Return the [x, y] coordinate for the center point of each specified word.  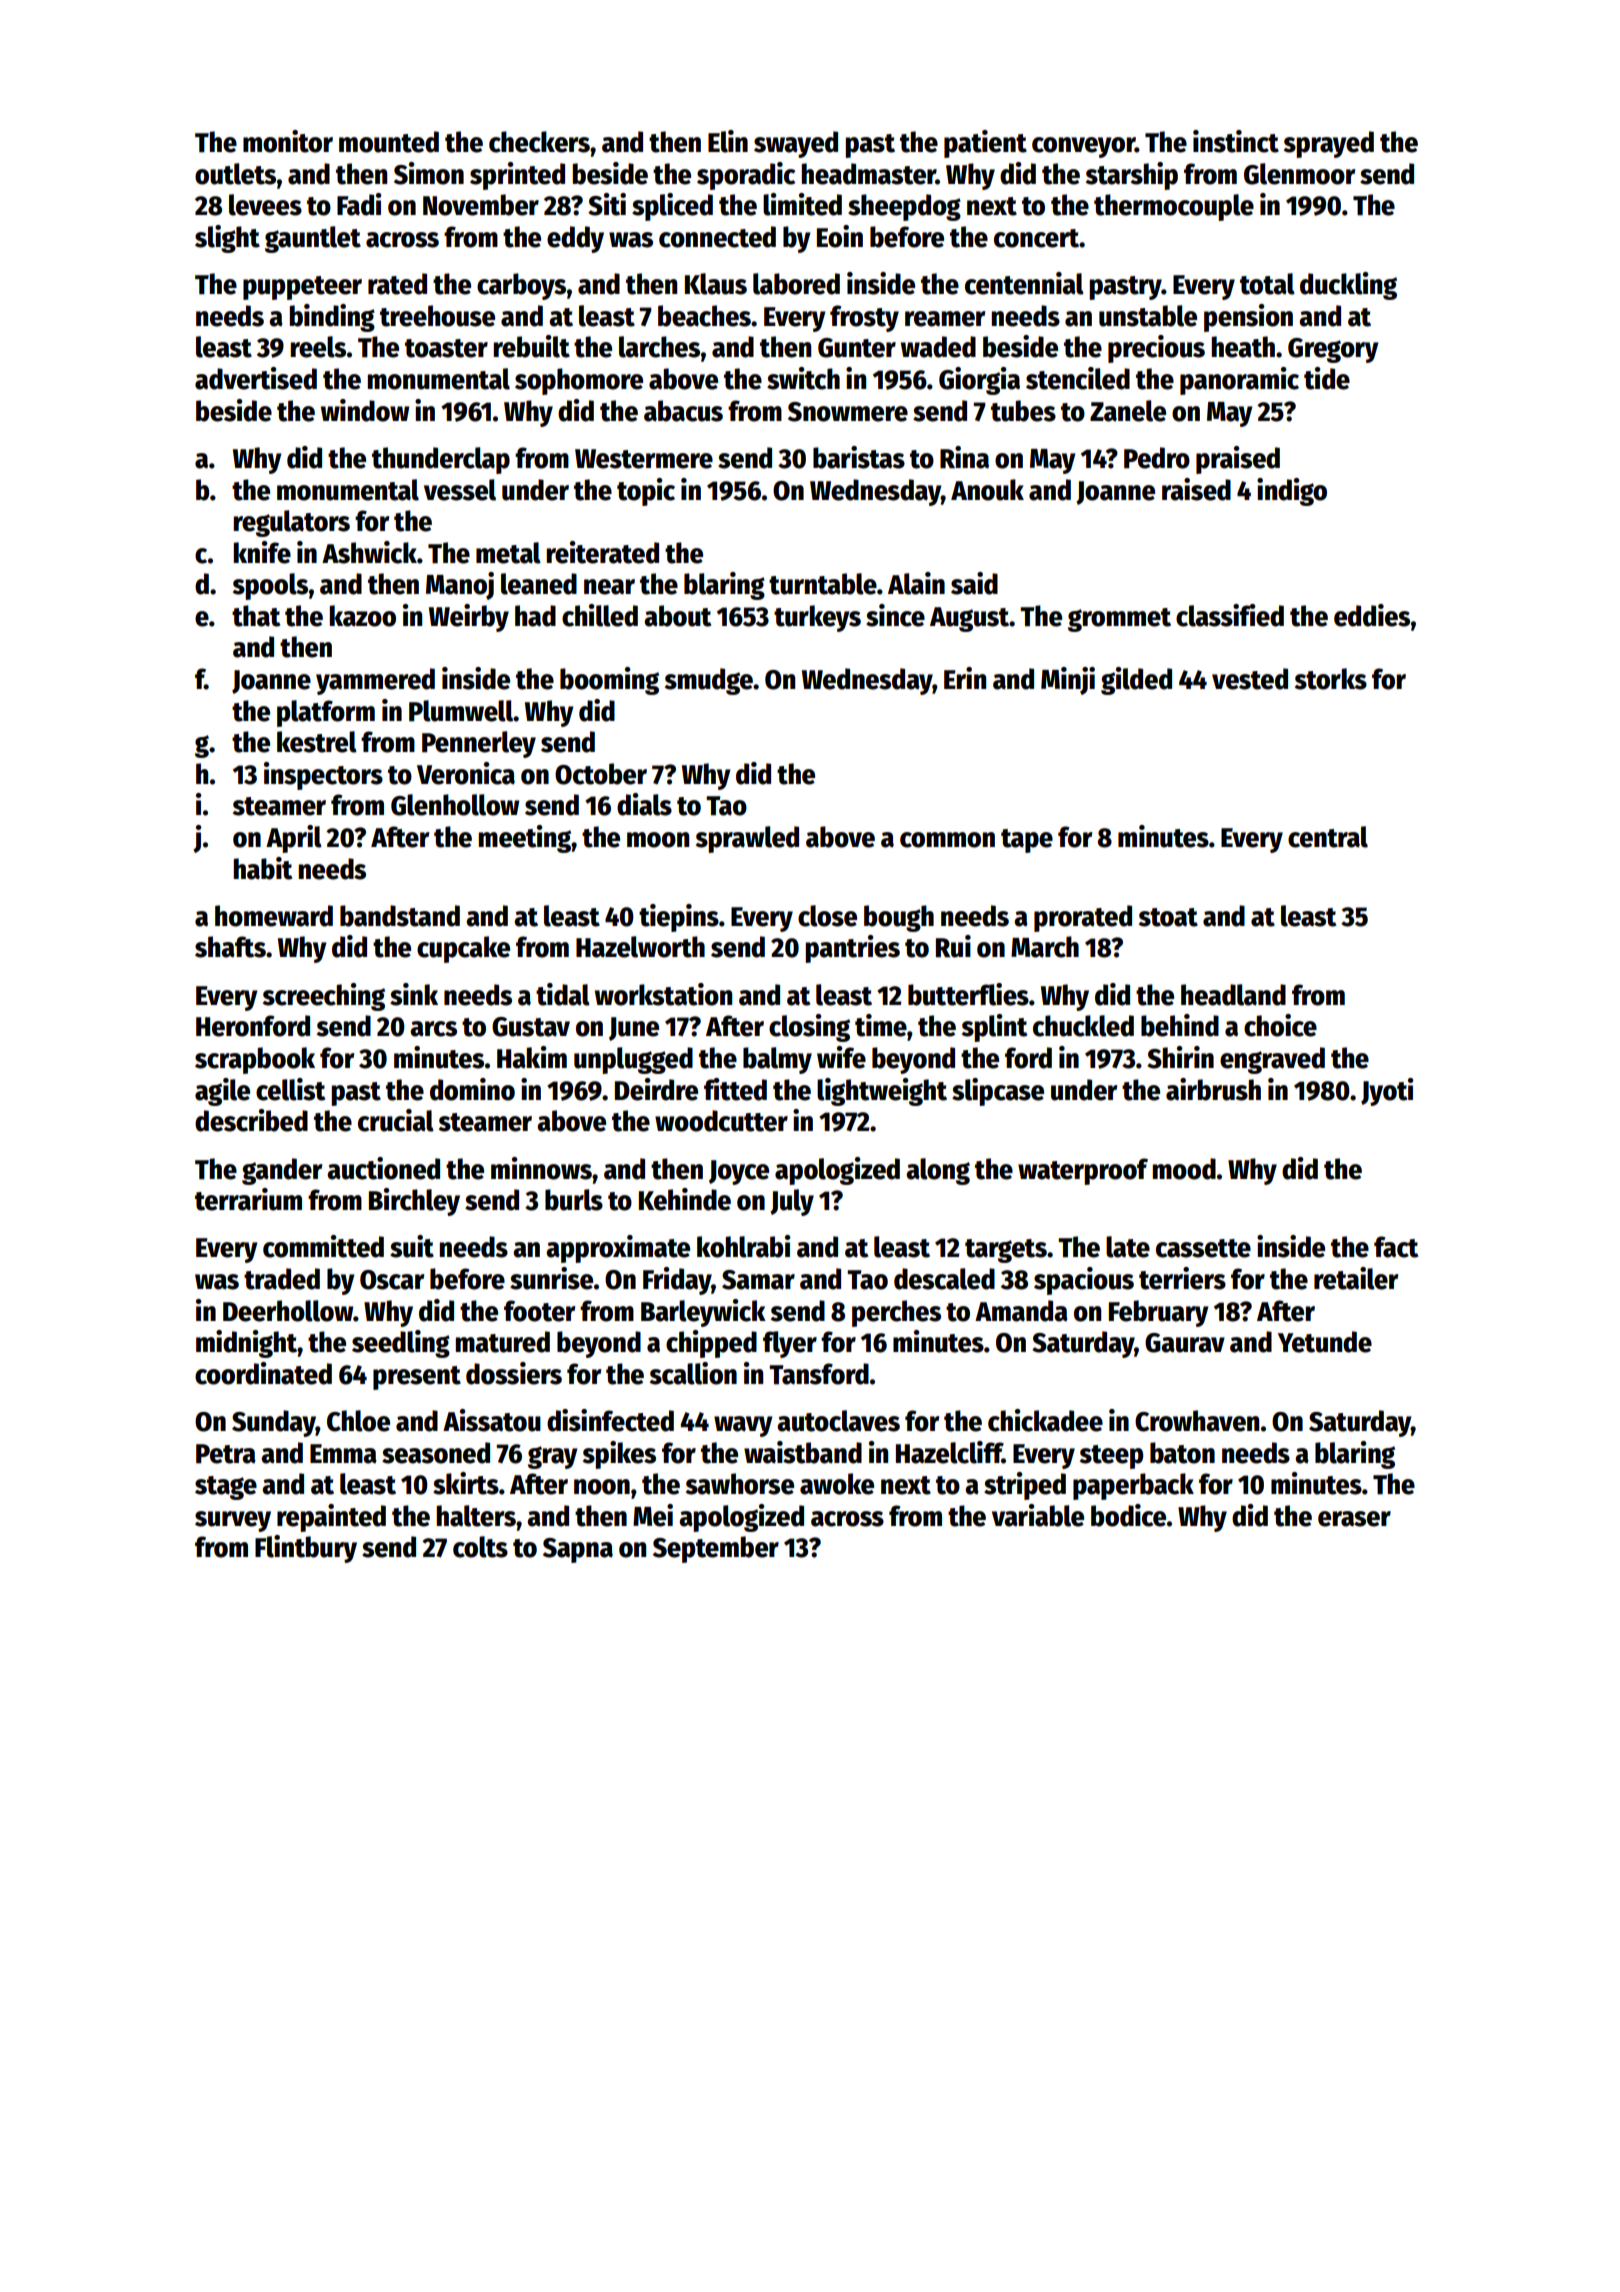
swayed [796, 144]
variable [1038, 1515]
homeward [274, 916]
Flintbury [306, 1549]
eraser [1354, 1519]
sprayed [1329, 144]
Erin [965, 678]
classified [1230, 615]
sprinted [517, 176]
